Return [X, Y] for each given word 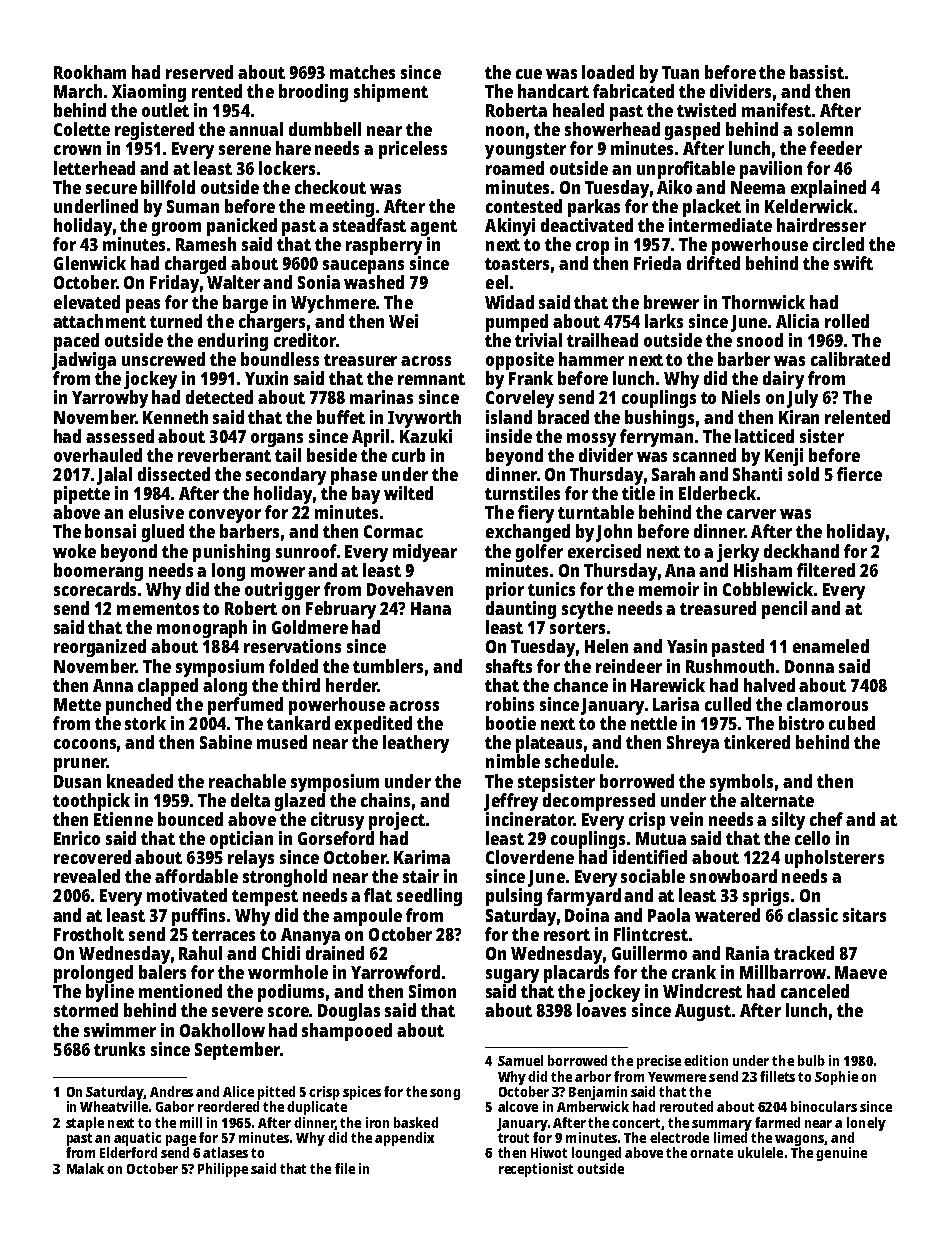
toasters [517, 264]
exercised [604, 551]
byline [110, 993]
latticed [764, 436]
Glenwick [90, 263]
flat [378, 895]
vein [686, 819]
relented [857, 417]
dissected [174, 474]
